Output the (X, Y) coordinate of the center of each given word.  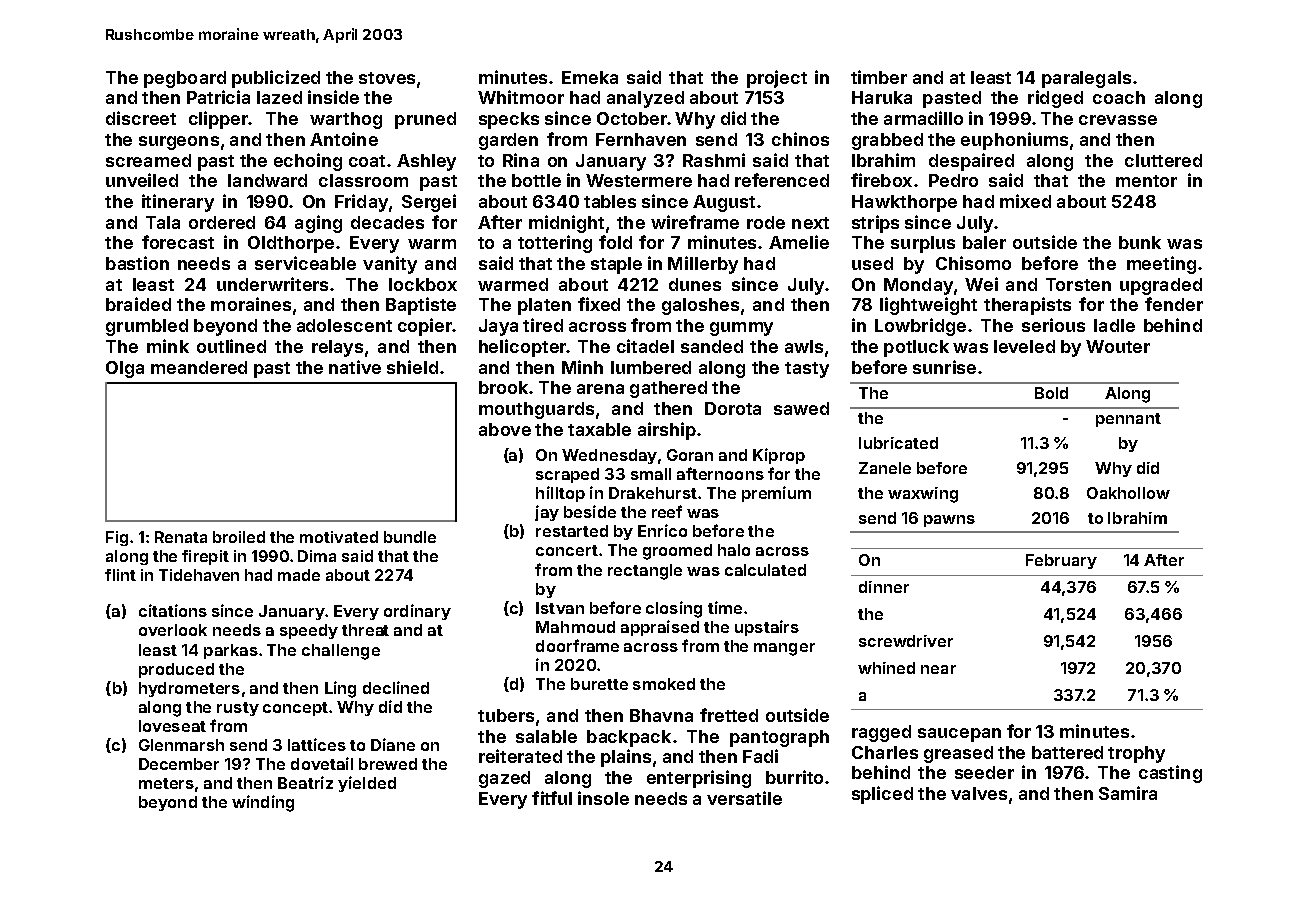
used (872, 263)
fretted (729, 715)
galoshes (700, 306)
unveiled (142, 180)
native (355, 367)
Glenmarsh (181, 745)
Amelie (799, 242)
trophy (1136, 754)
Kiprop (779, 456)
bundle (410, 537)
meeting (1161, 265)
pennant (1128, 420)
